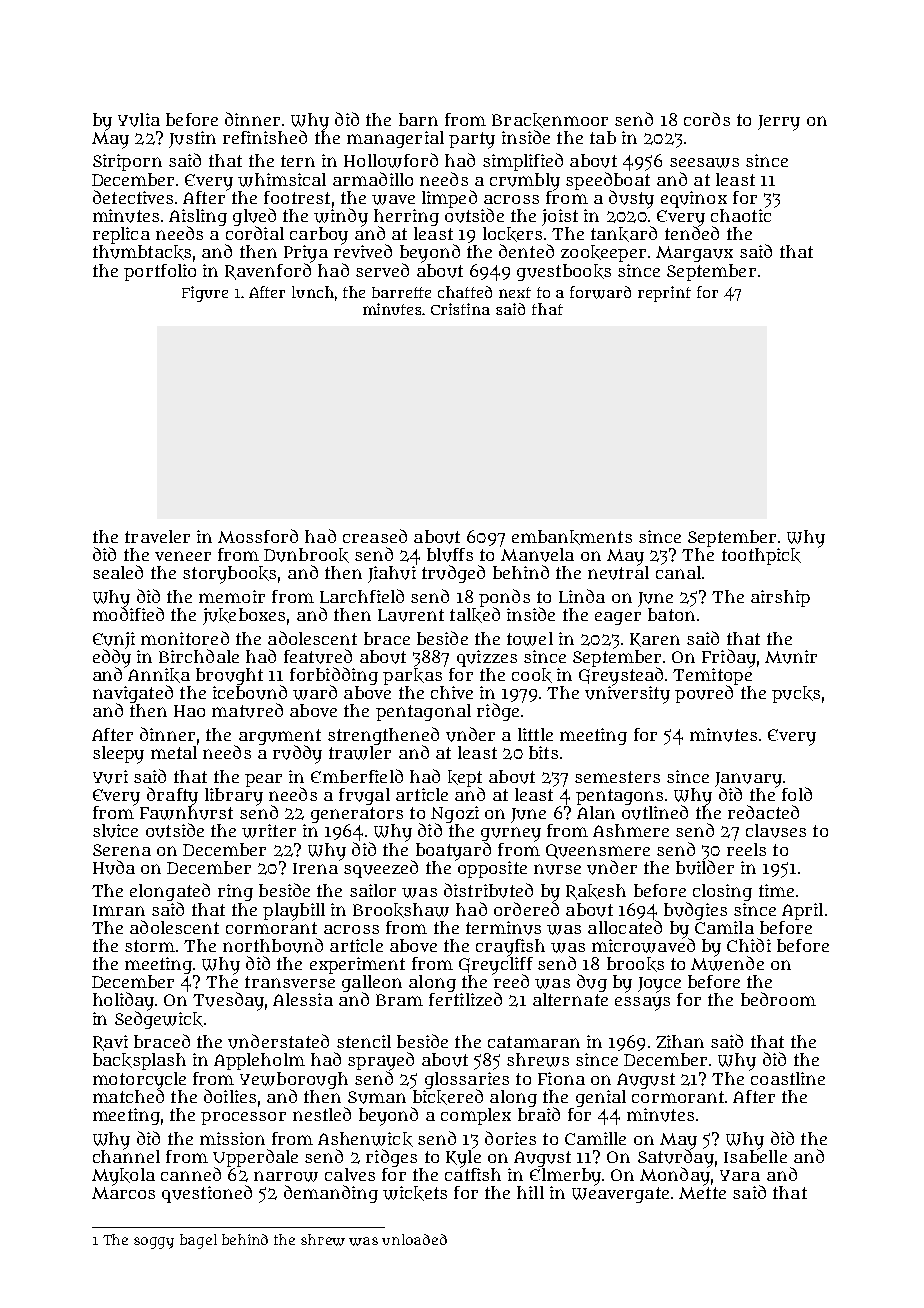 The image size is (924, 1308). What do you see at coordinates (603, 137) in the page?
I see `tab` at bounding box center [603, 137].
